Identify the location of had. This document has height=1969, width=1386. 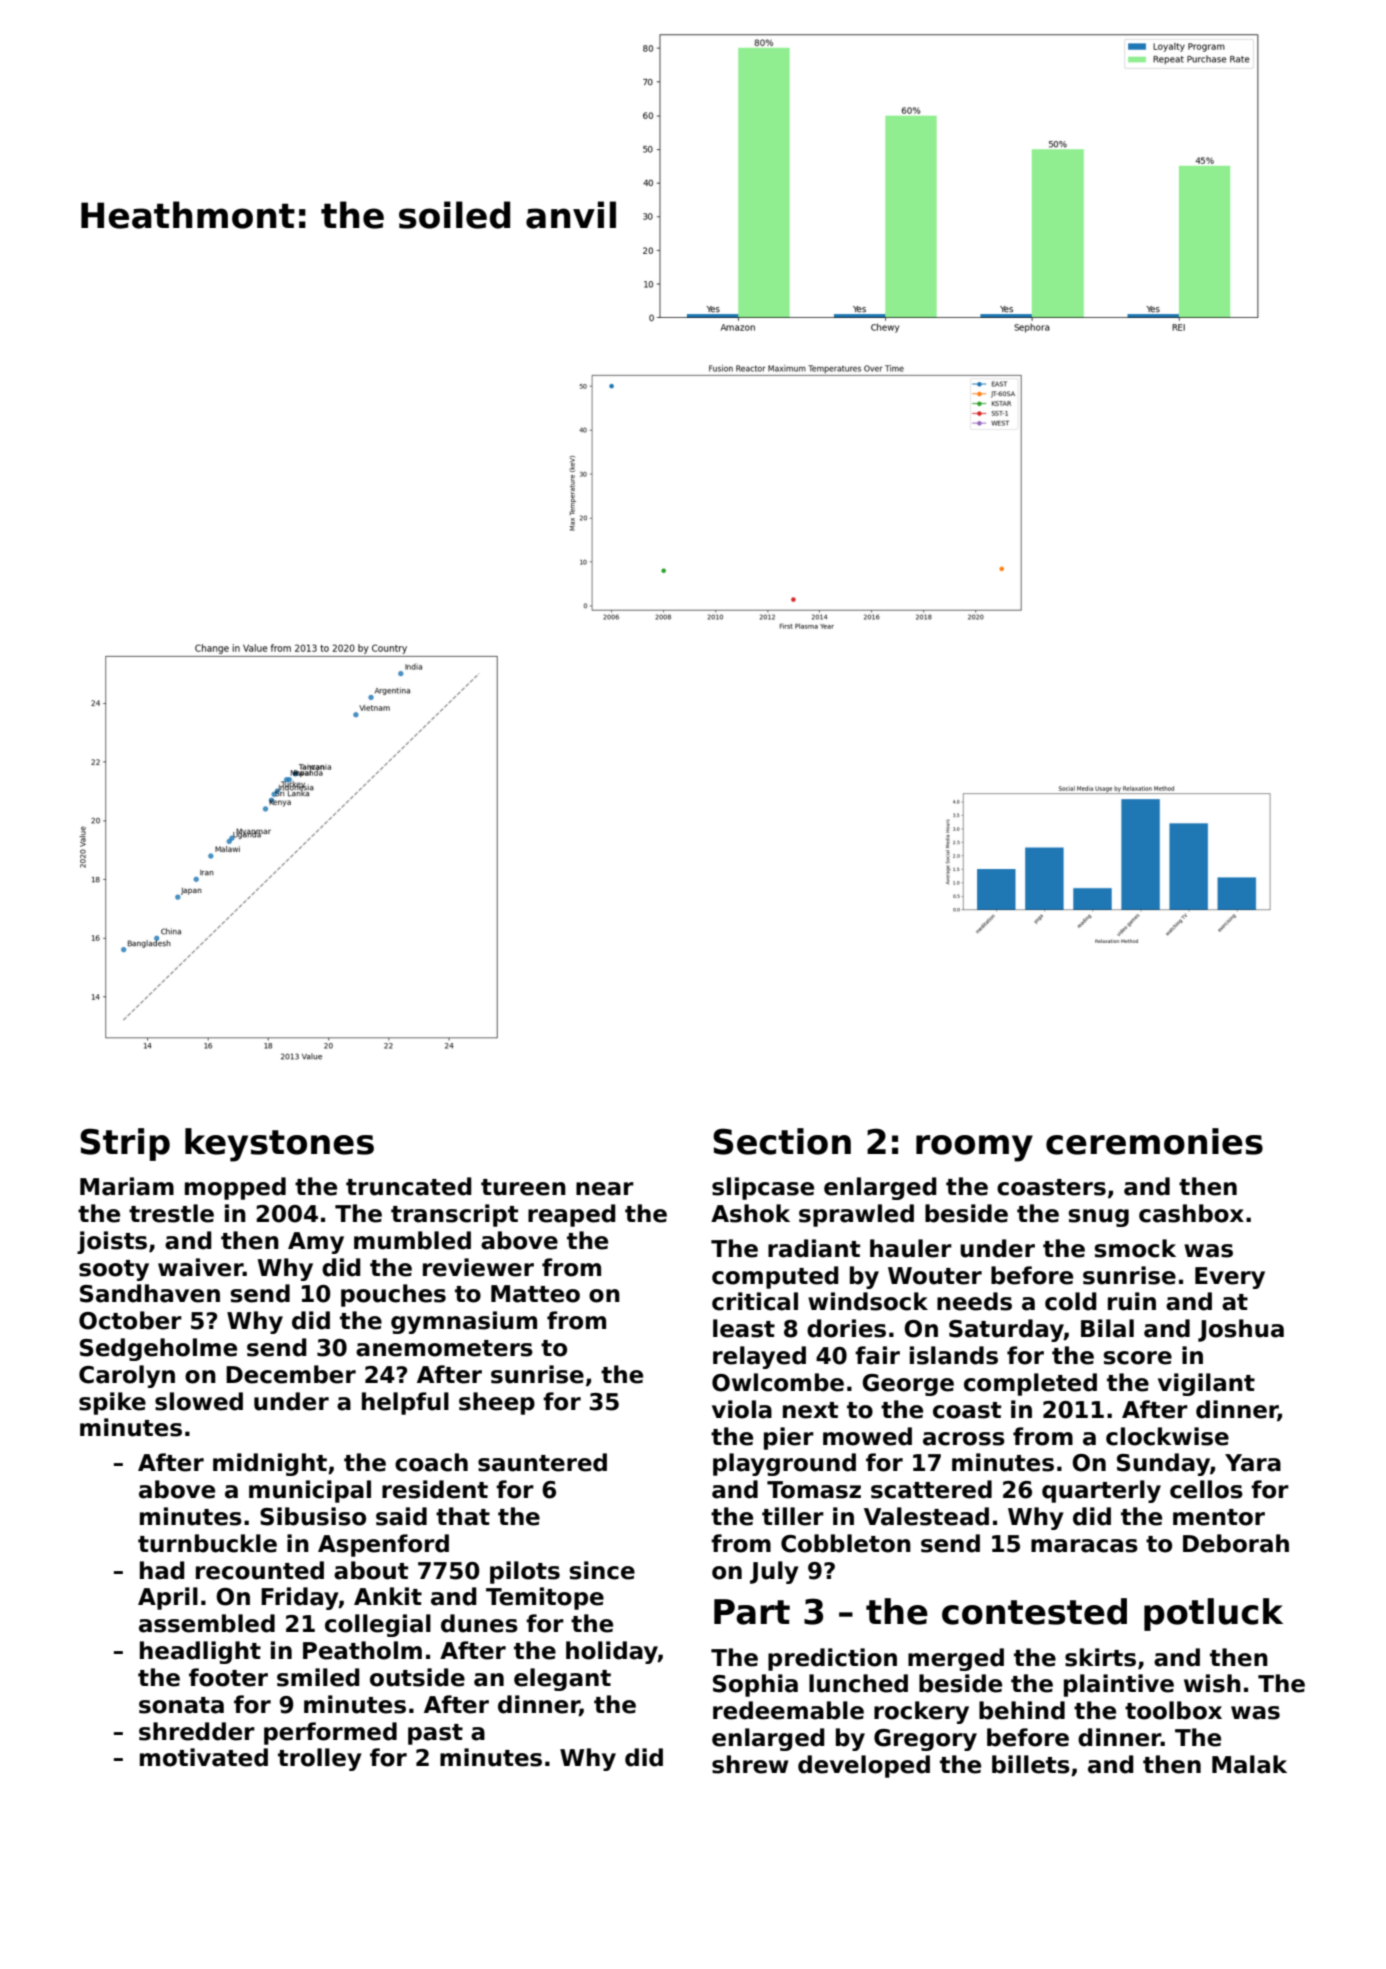
(162, 1570).
